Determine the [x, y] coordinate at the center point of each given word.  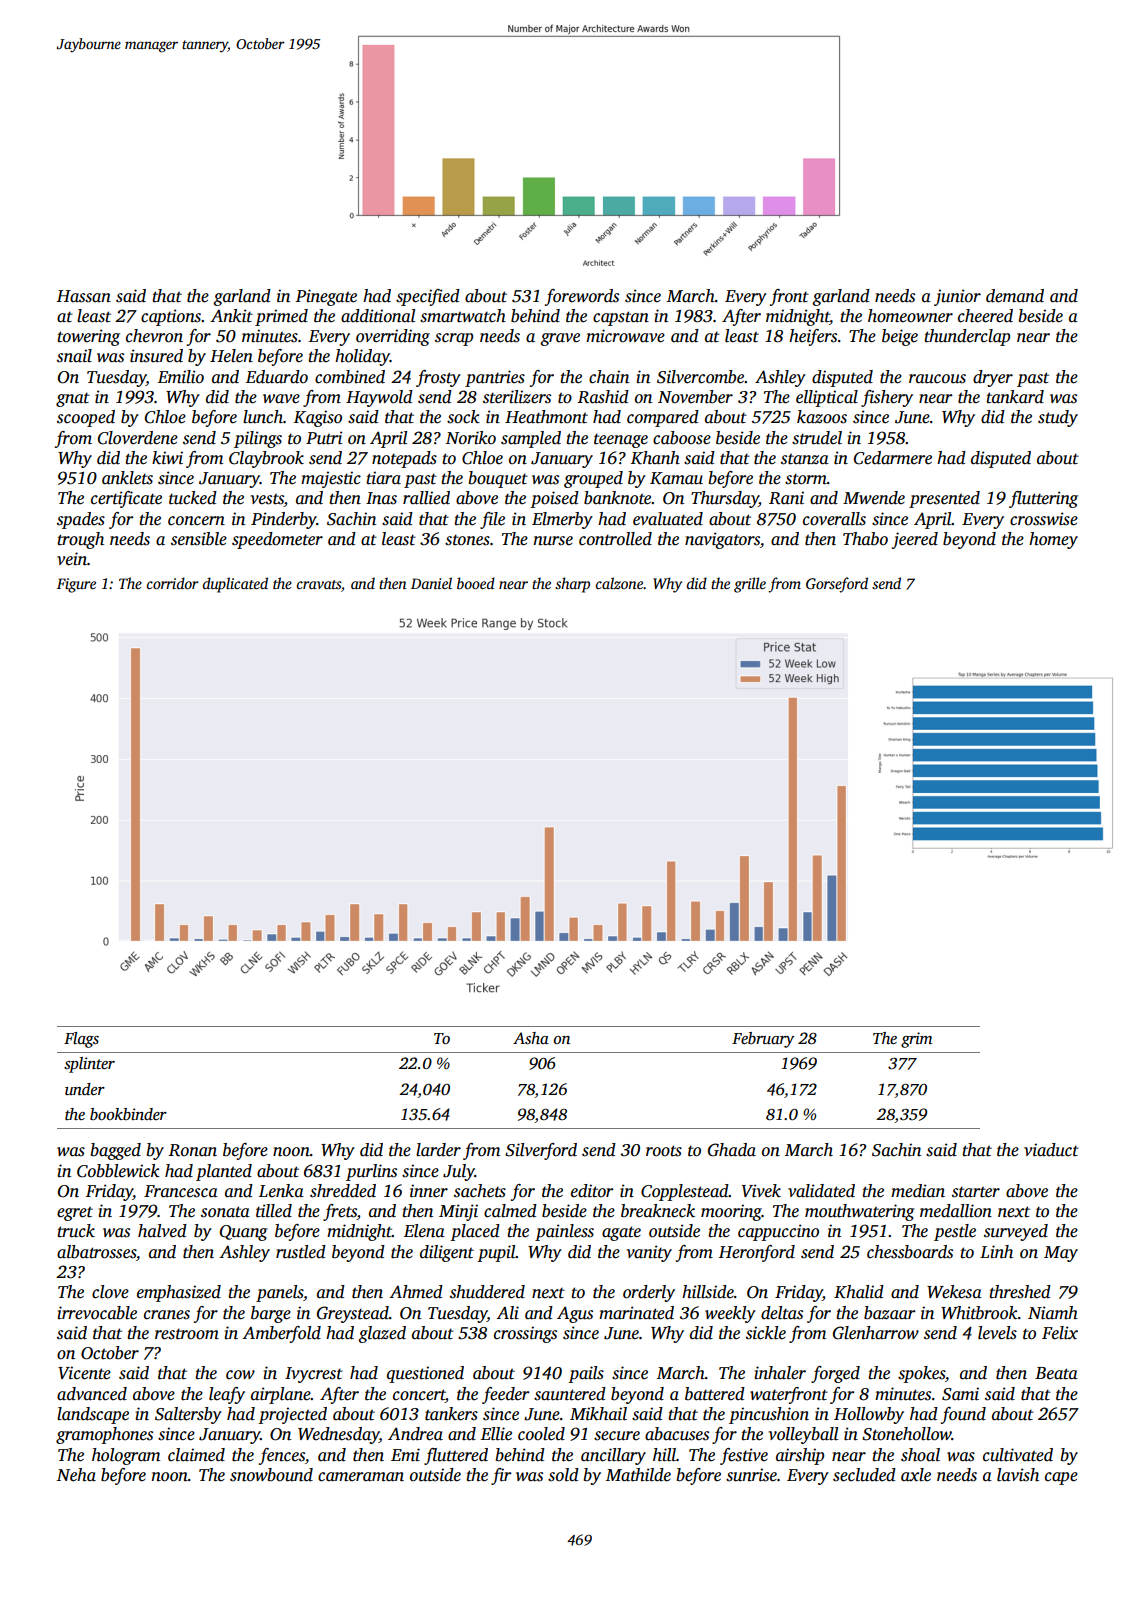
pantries [495, 378]
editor [592, 1191]
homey [1053, 540]
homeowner [910, 316]
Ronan [192, 1150]
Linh [996, 1252]
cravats [319, 584]
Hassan [83, 296]
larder [438, 1150]
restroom [187, 1334]
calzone [619, 583]
